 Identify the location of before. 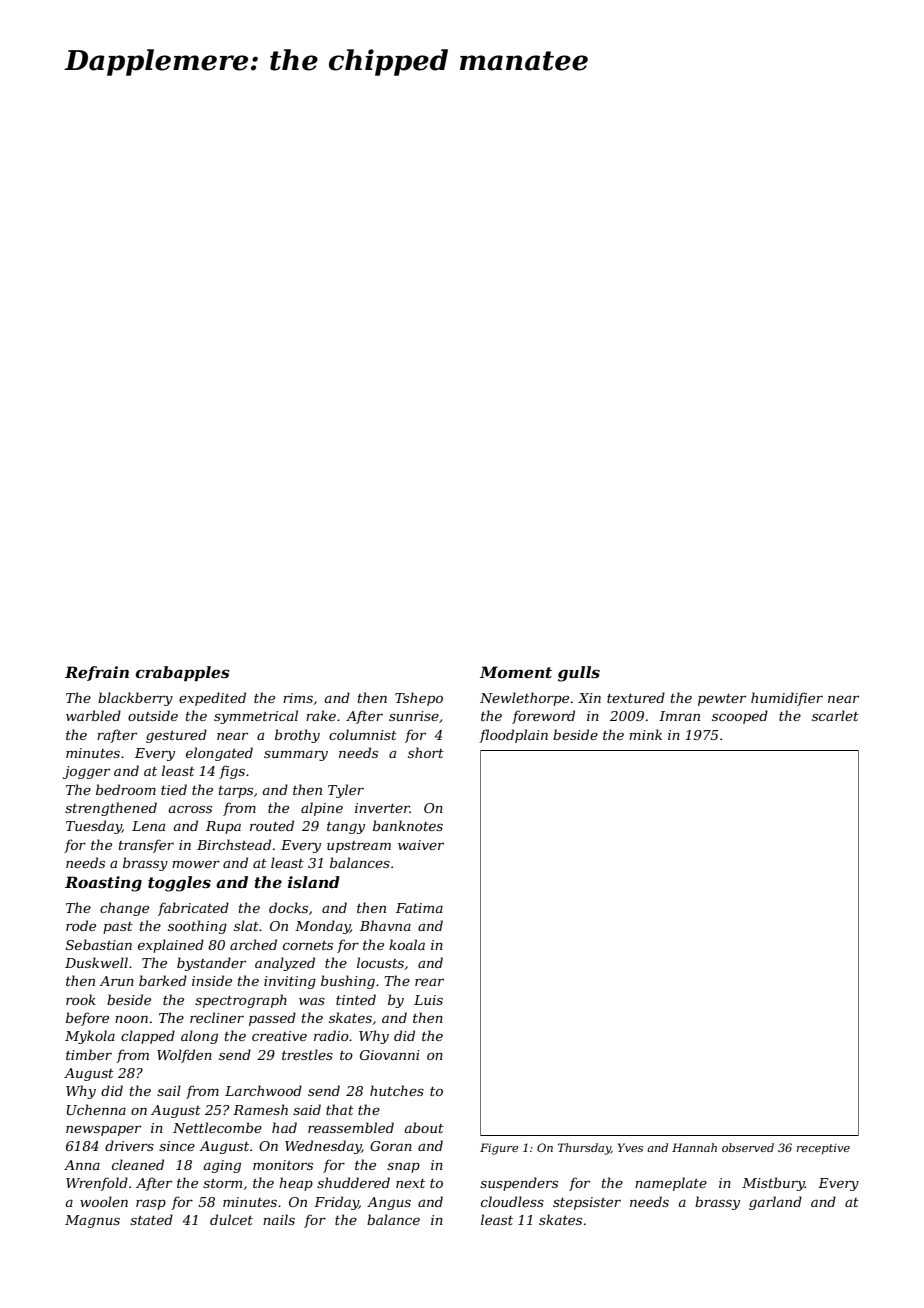
(87, 1019).
